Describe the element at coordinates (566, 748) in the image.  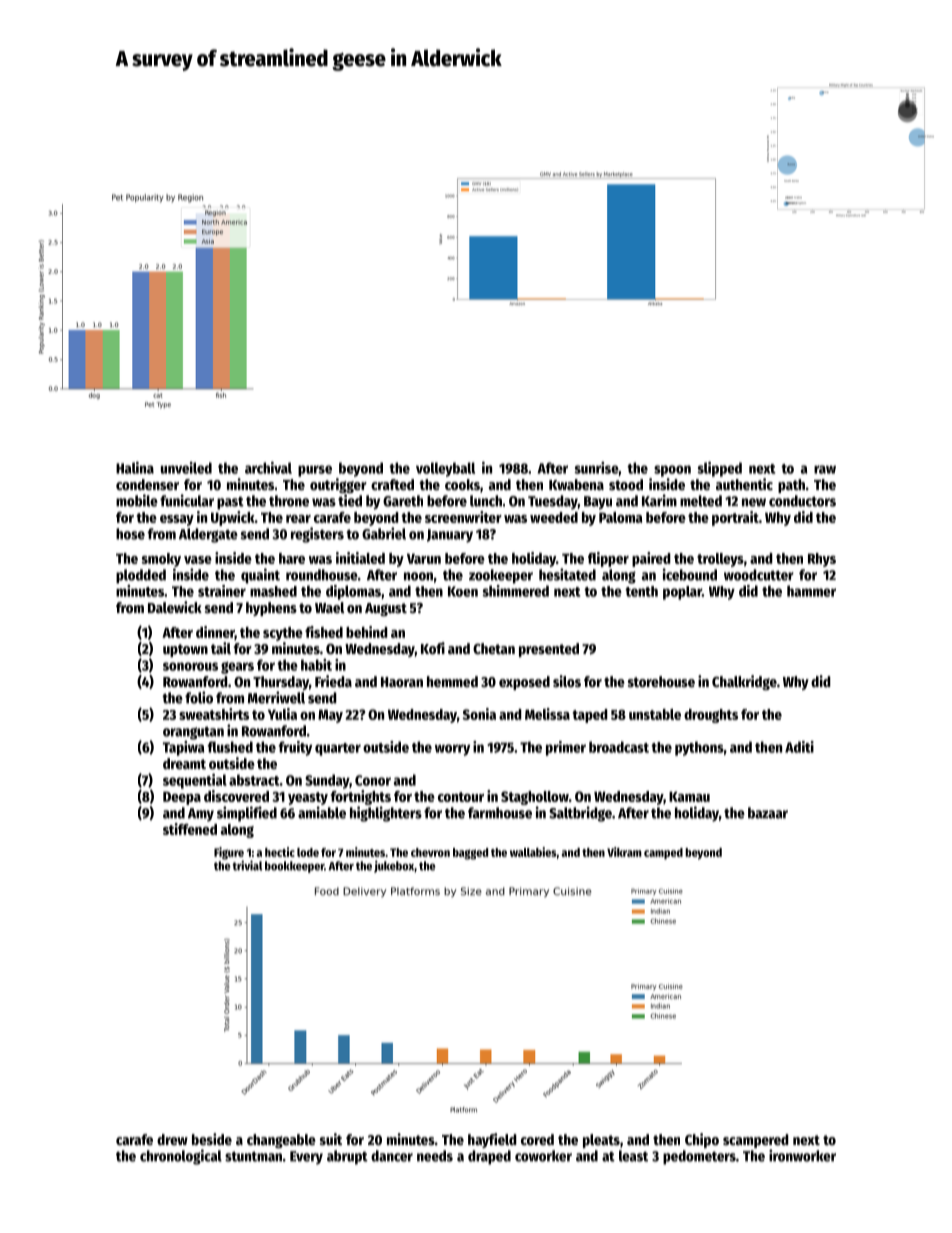
I see `primer` at that location.
